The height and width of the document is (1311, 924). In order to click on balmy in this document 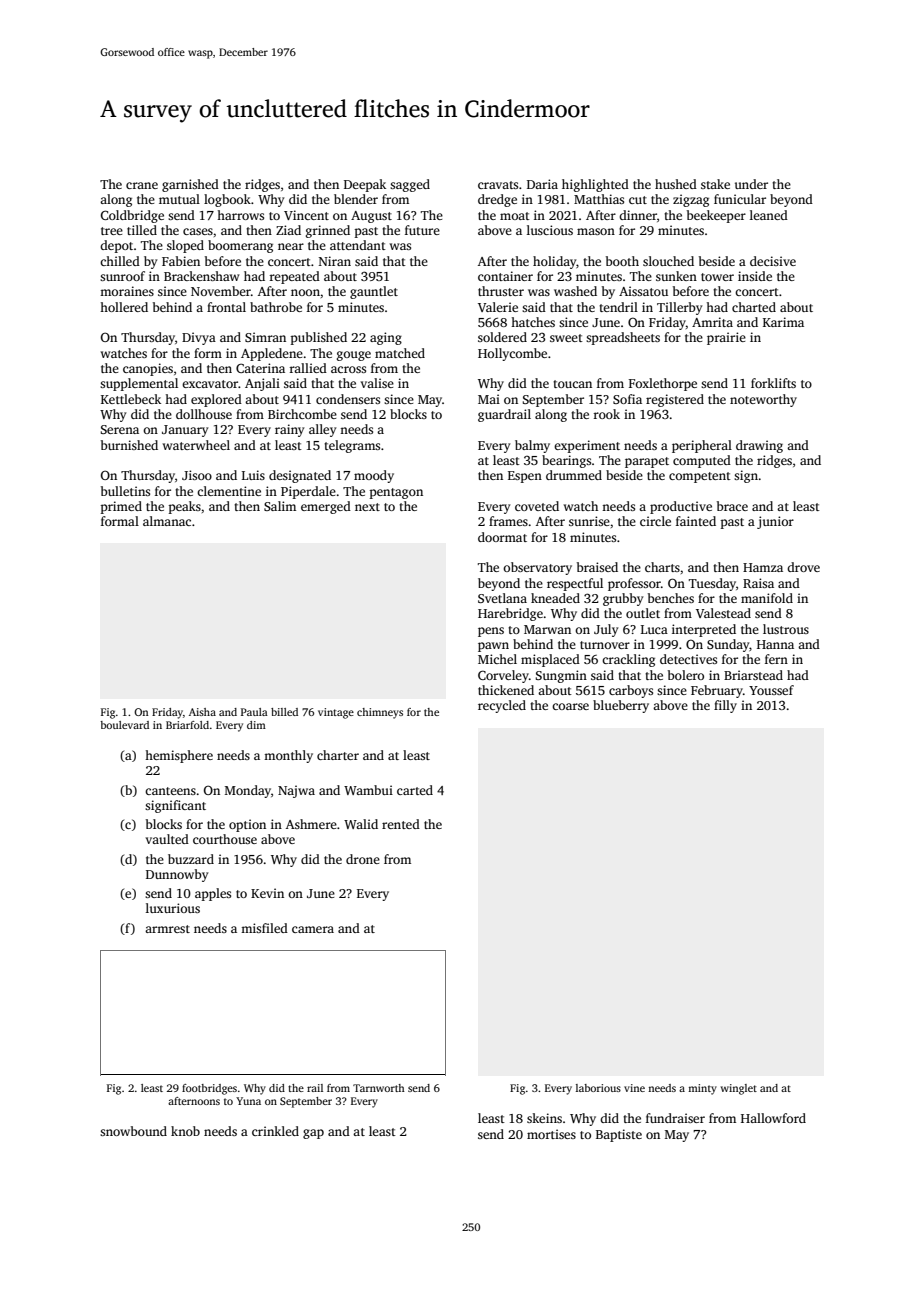, I will do `click(532, 446)`.
